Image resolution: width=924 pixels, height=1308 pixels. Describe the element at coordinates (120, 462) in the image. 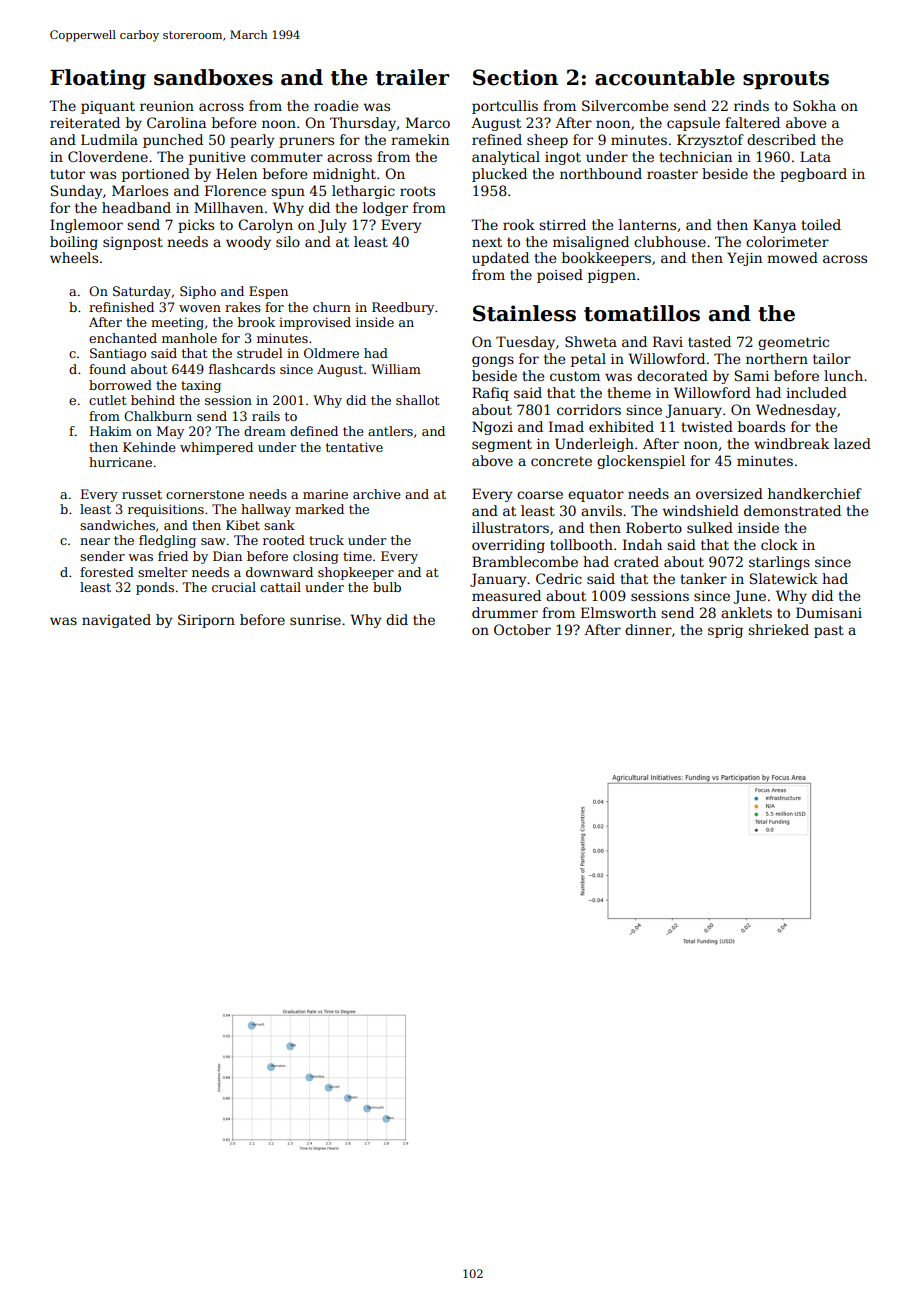

I see `hurricane` at that location.
